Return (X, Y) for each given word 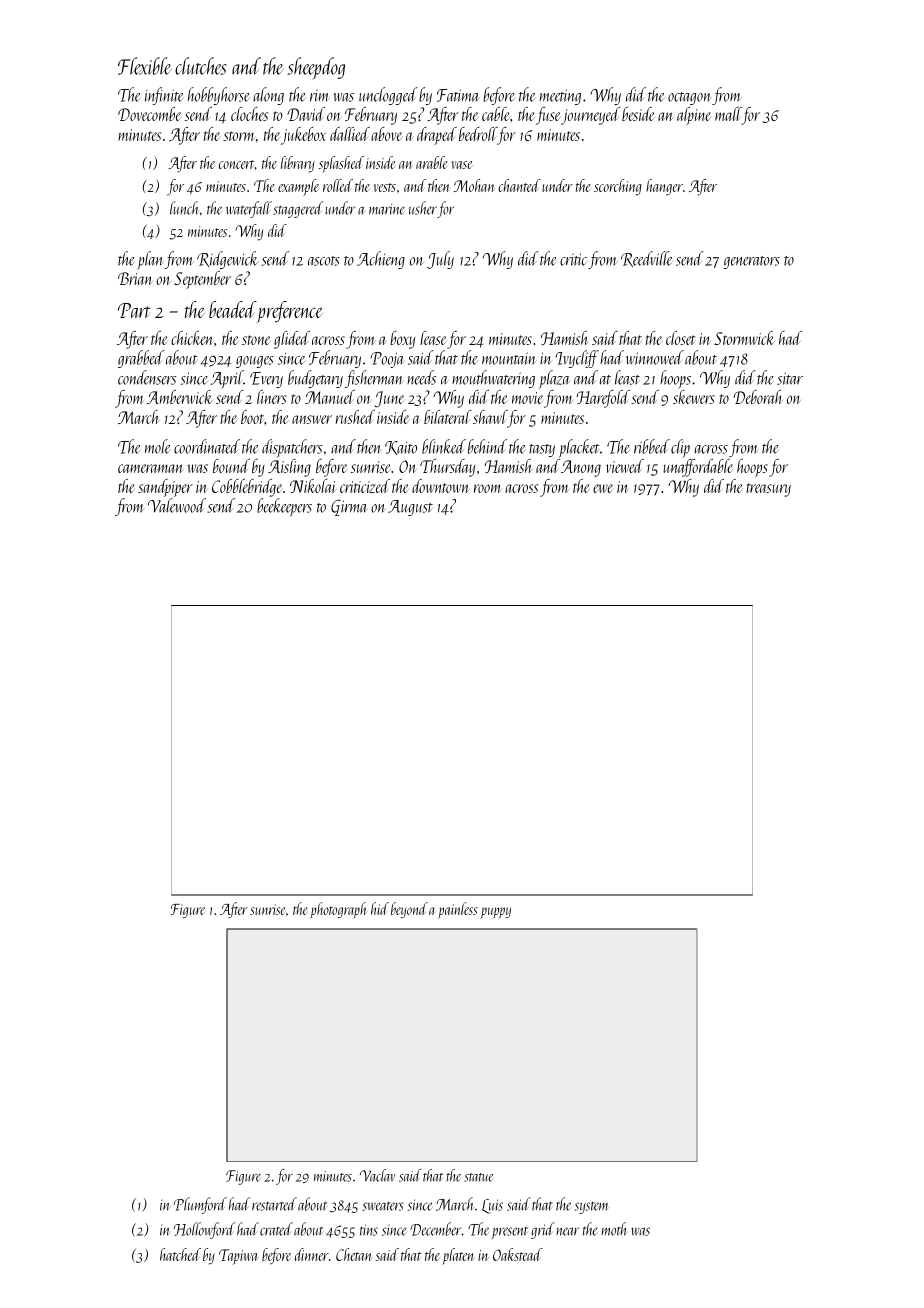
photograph (338, 910)
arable (432, 162)
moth (614, 1229)
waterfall (249, 209)
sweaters (383, 1206)
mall (728, 114)
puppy (495, 913)
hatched (180, 1254)
